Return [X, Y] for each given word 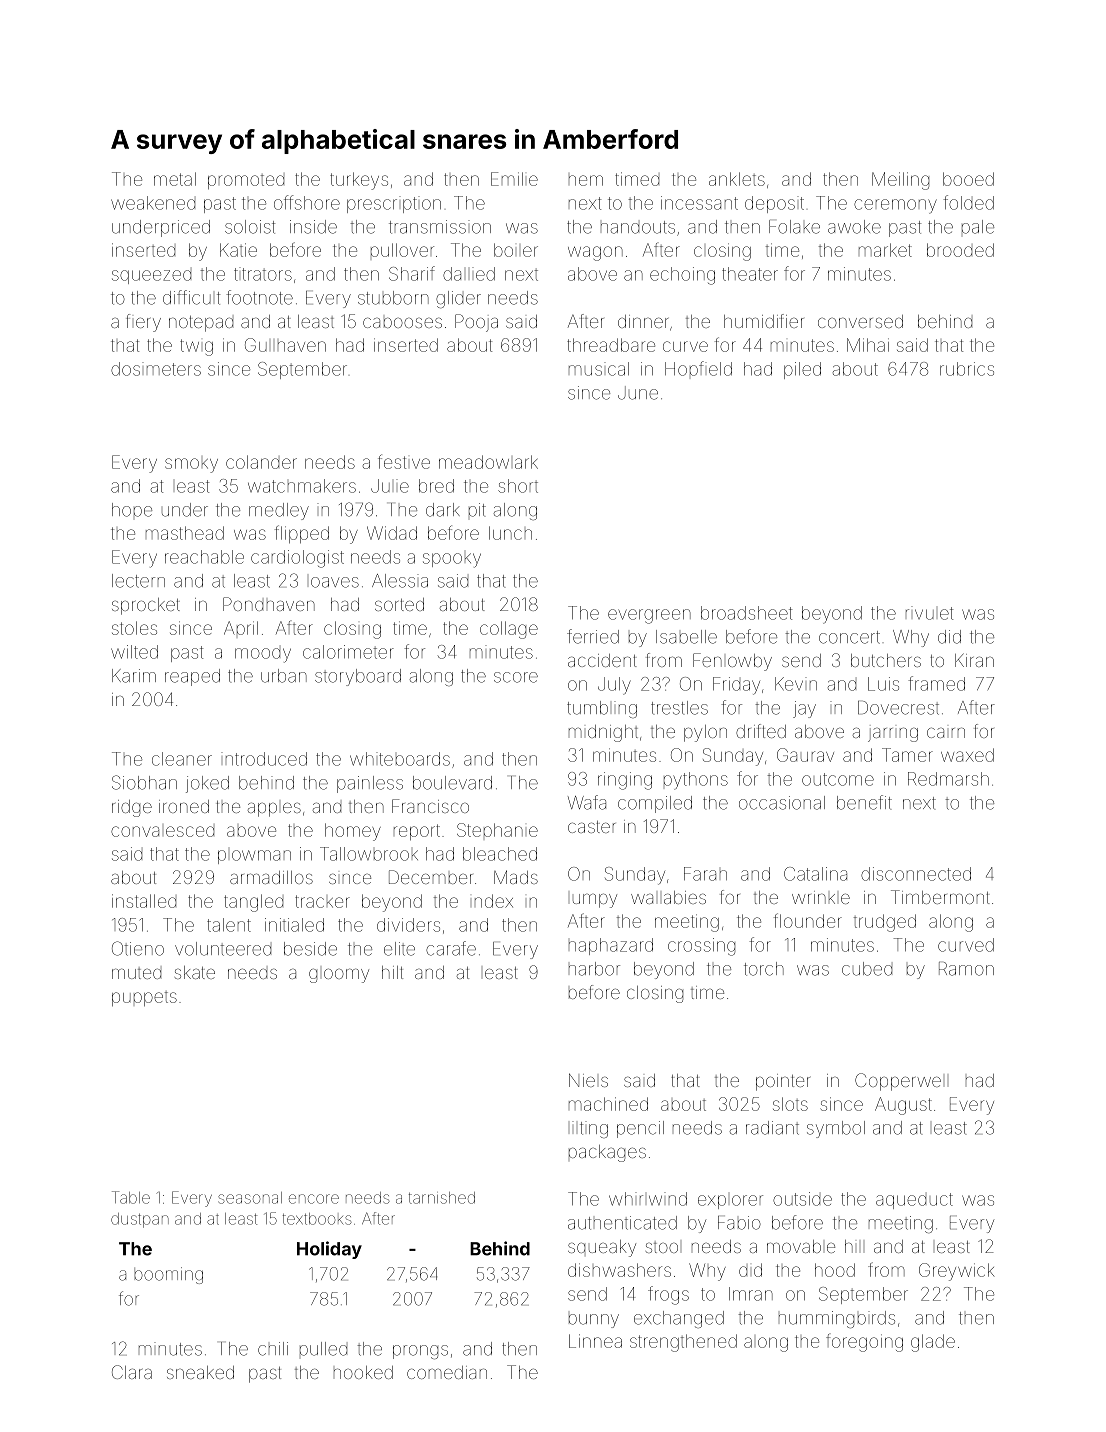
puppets [144, 999]
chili [273, 1349]
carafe [451, 948]
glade [933, 1343]
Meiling [900, 181]
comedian [447, 1372]
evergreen [649, 616]
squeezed [151, 277]
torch [764, 969]
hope [132, 510]
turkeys [359, 181]
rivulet [929, 613]
